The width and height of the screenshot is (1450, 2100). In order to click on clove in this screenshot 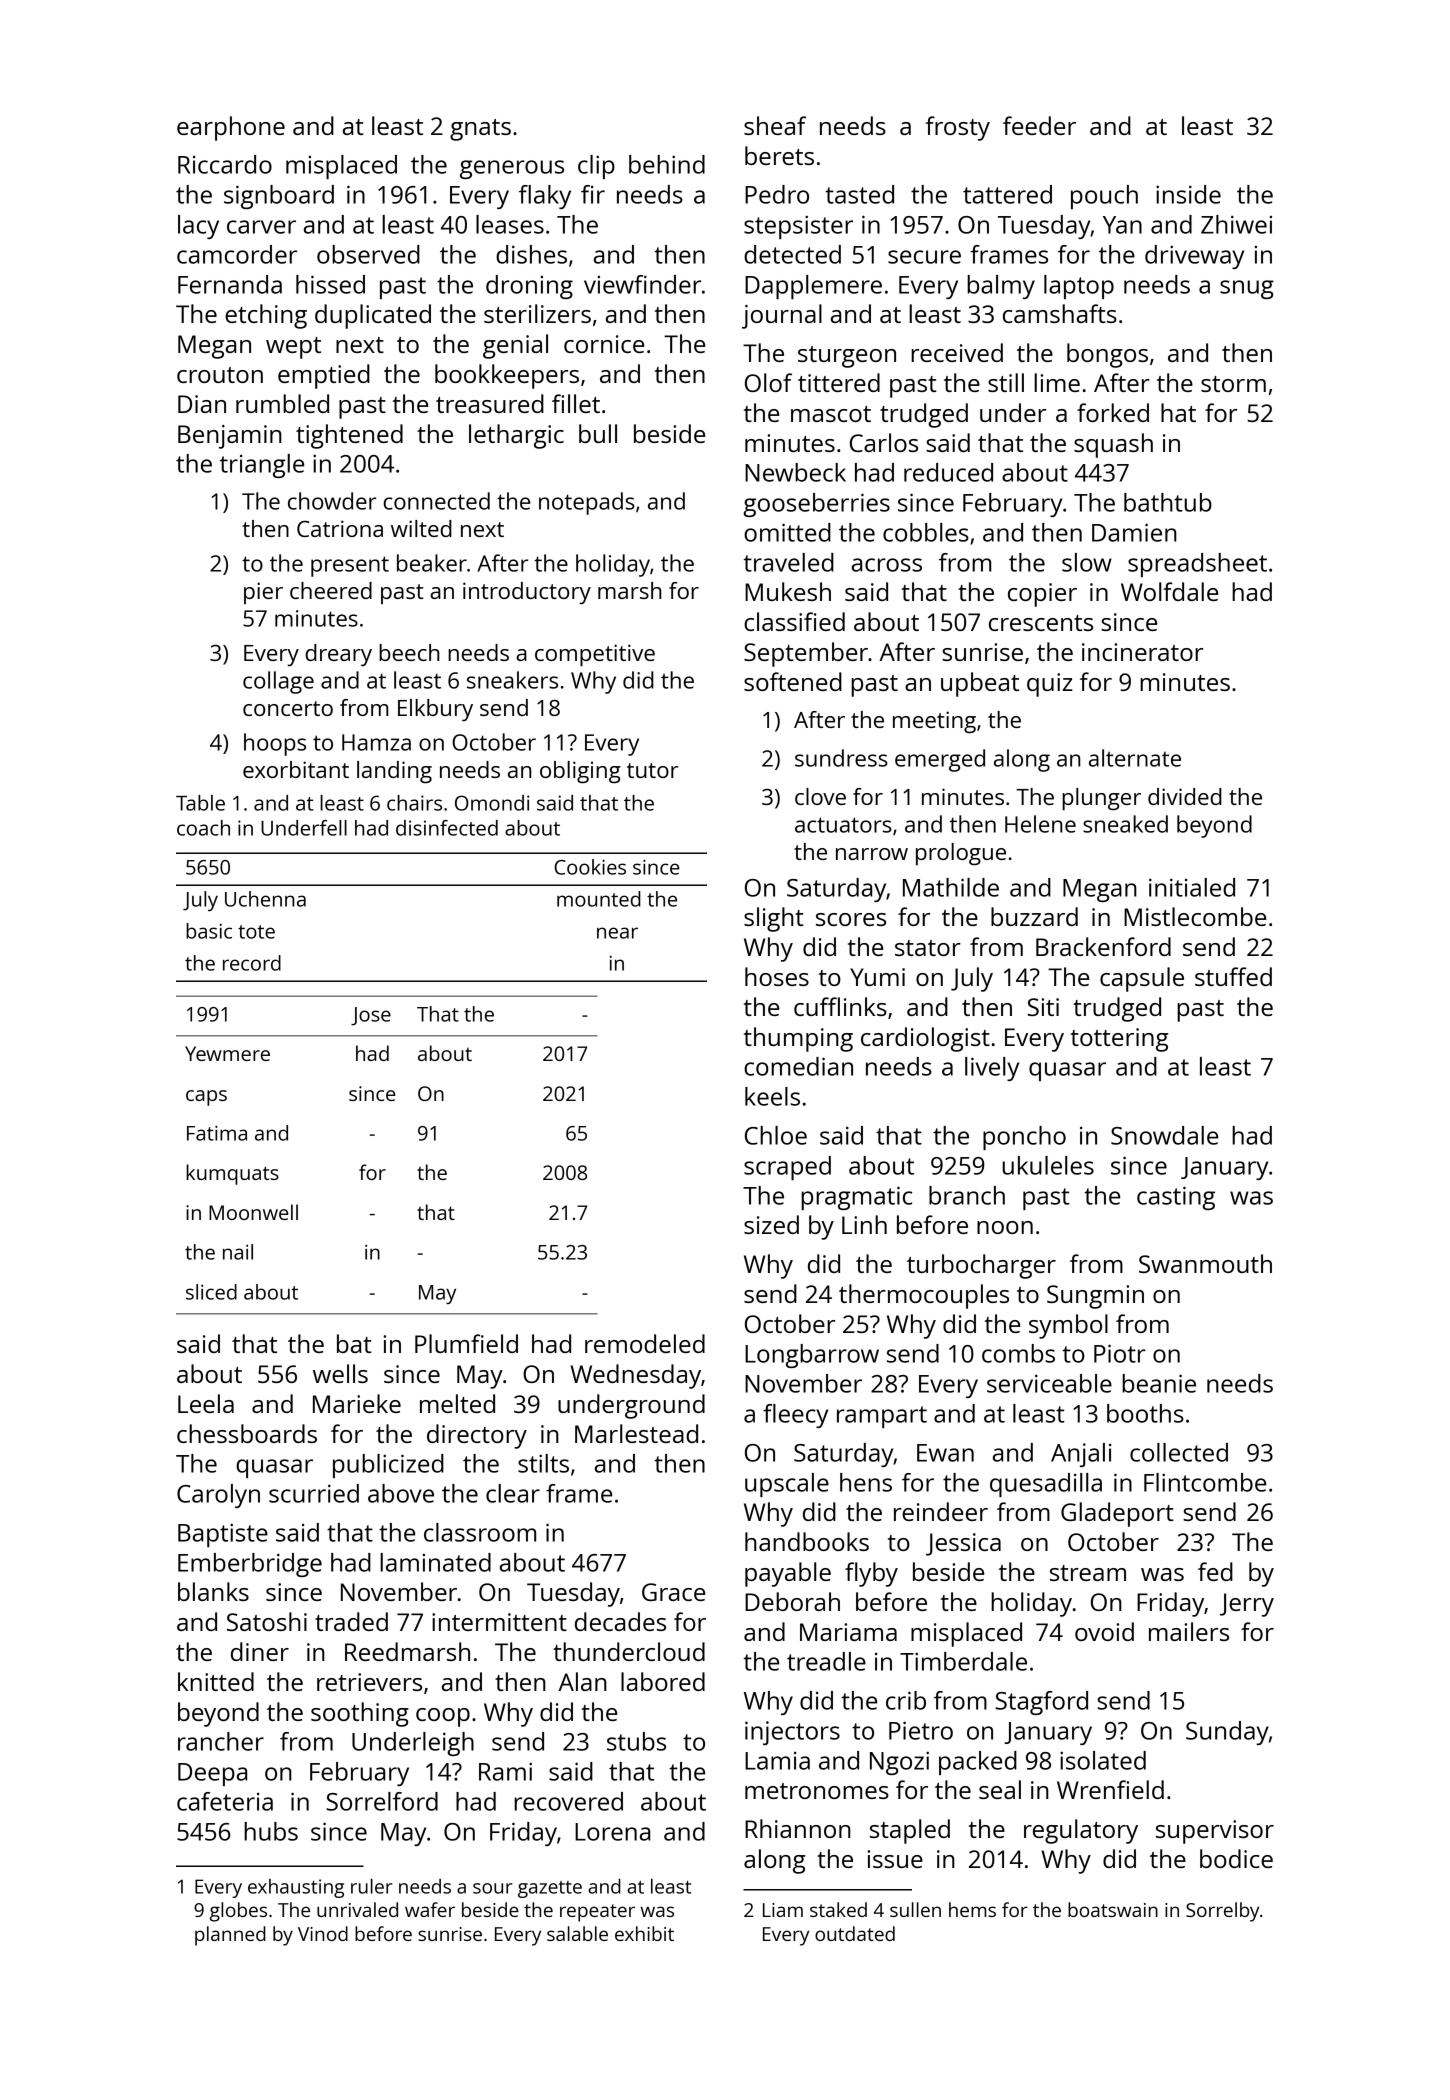, I will do `click(820, 796)`.
